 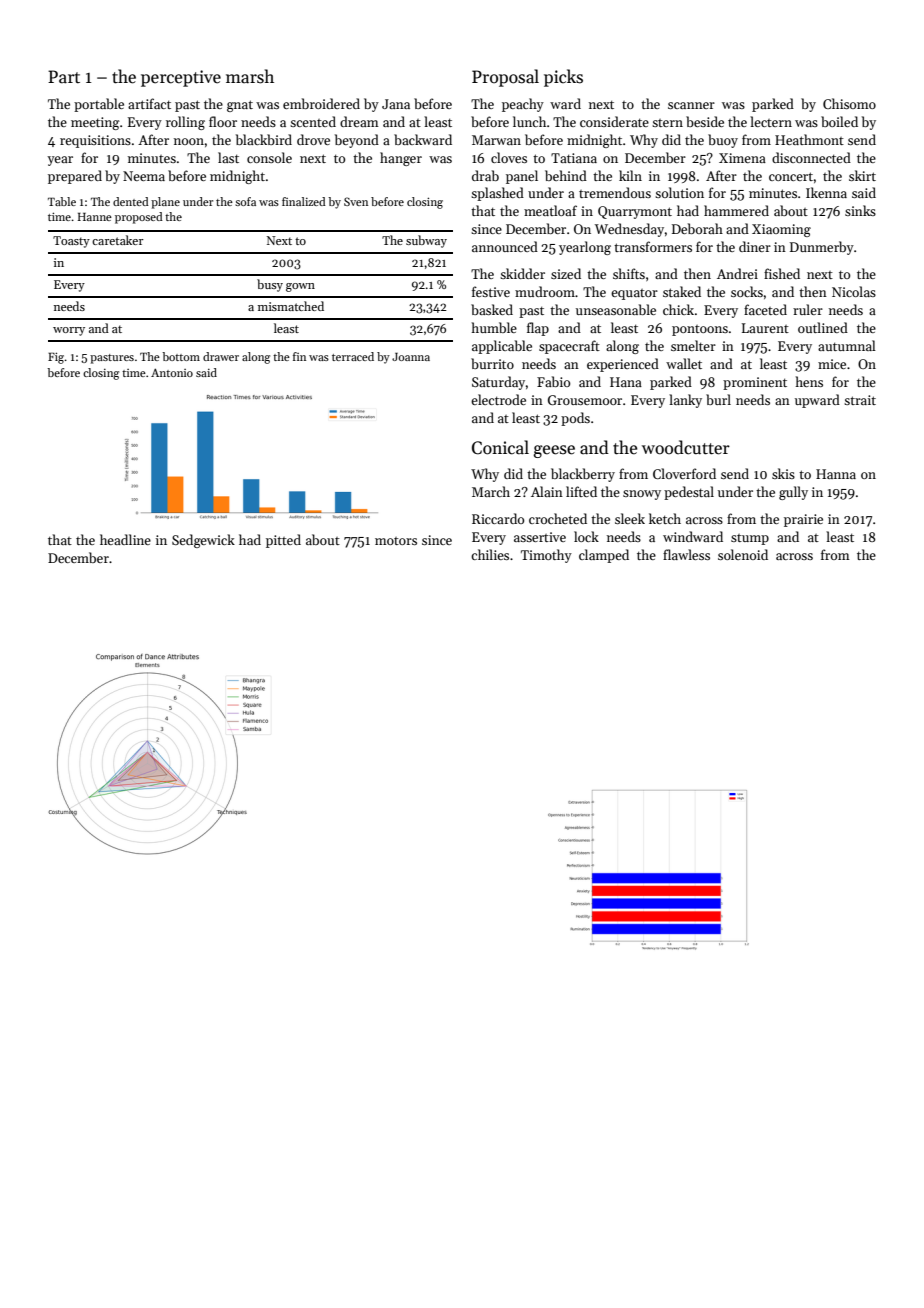 What do you see at coordinates (700, 330) in the screenshot?
I see `pontoons` at bounding box center [700, 330].
